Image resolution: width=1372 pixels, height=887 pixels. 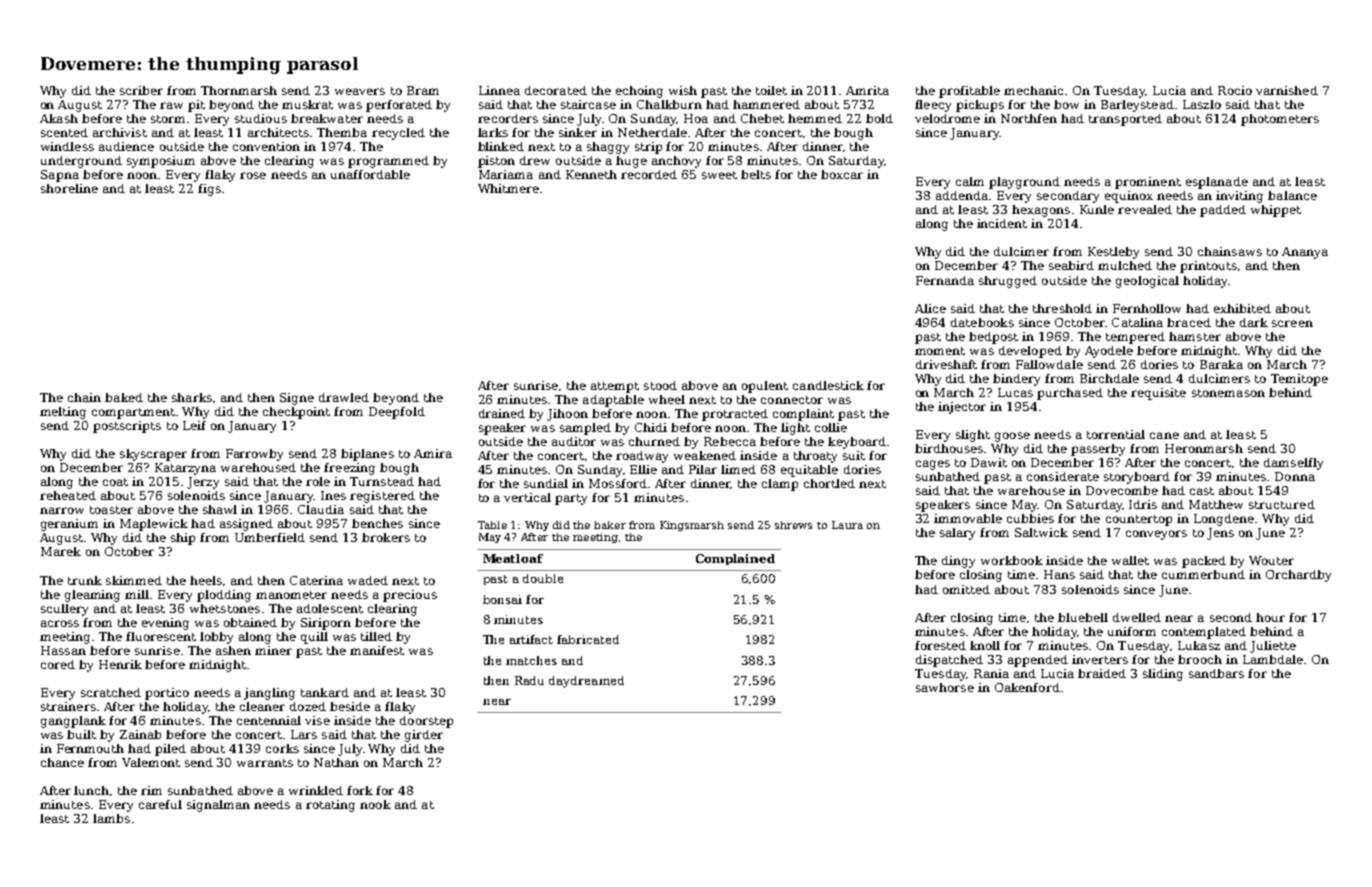 What do you see at coordinates (124, 397) in the screenshot?
I see `baked` at bounding box center [124, 397].
